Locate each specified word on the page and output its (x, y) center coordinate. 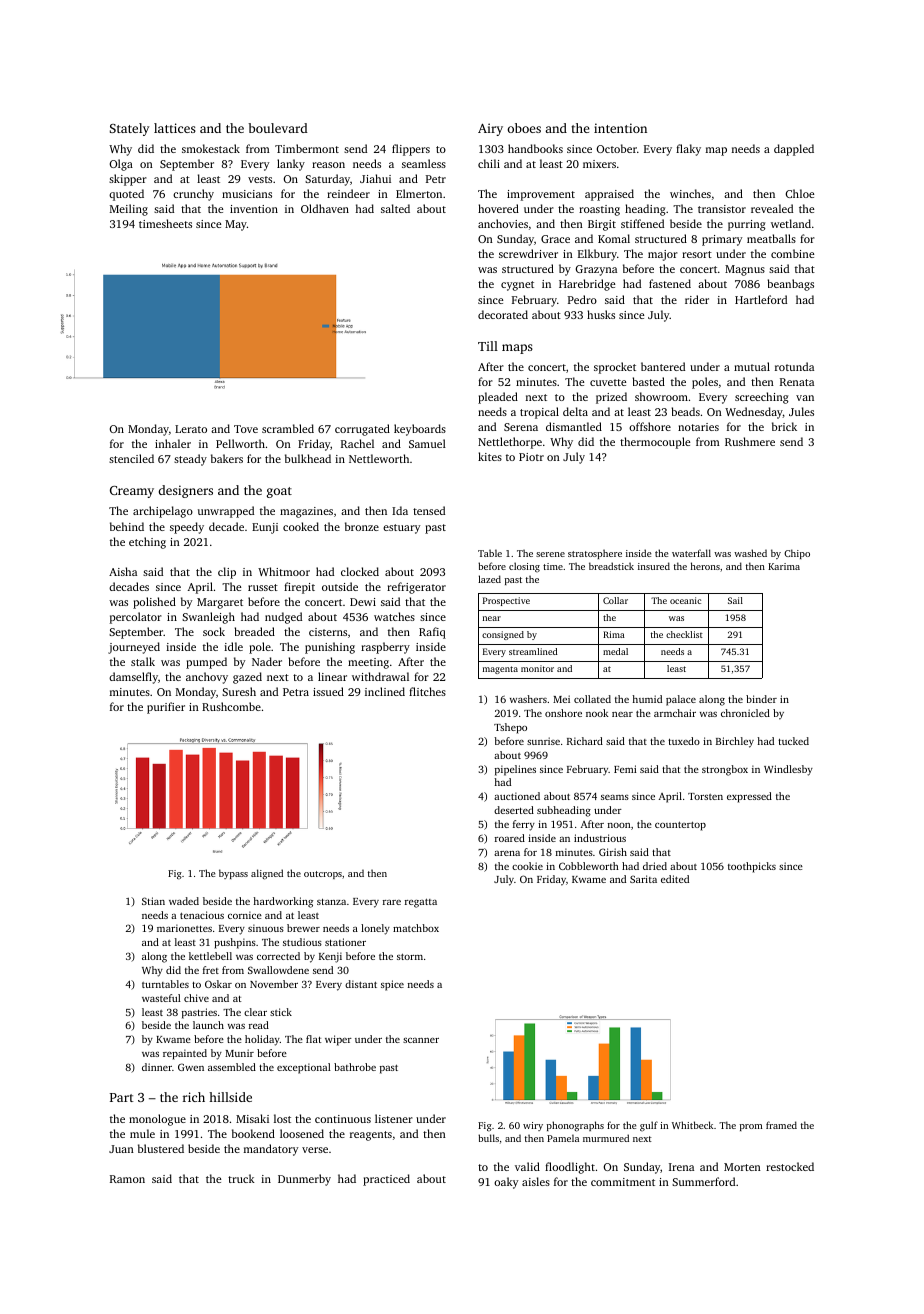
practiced (386, 1180)
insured (654, 566)
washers (528, 699)
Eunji (265, 528)
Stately (129, 129)
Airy (490, 129)
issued (328, 691)
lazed (489, 579)
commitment (623, 1182)
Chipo (797, 554)
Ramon (127, 1179)
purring (747, 225)
